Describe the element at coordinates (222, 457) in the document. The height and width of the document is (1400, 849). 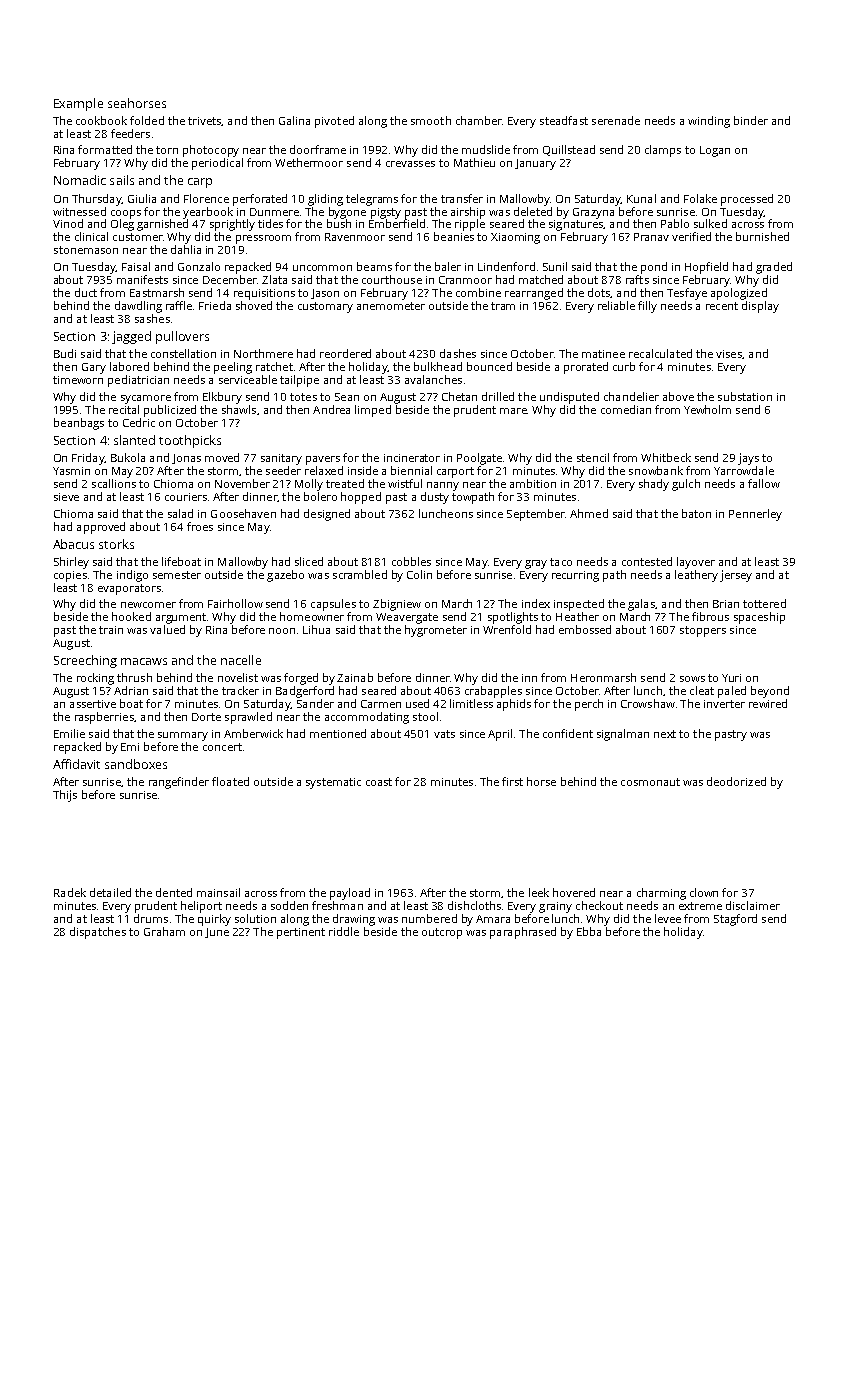
I see `moved` at that location.
